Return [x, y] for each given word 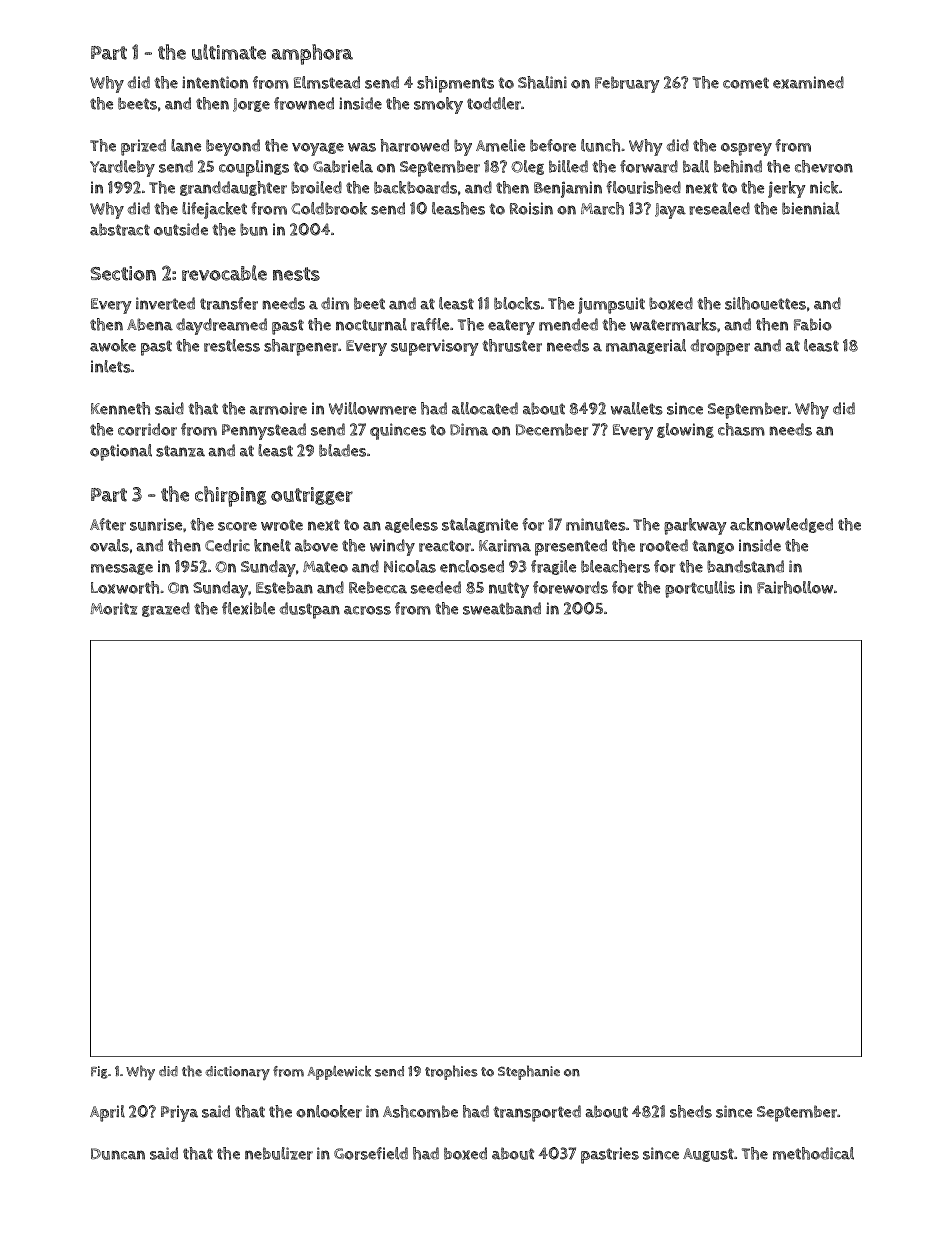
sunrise [156, 524]
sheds [691, 1111]
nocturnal [371, 324]
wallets [637, 408]
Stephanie [529, 1072]
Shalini [542, 82]
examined [808, 82]
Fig [99, 1072]
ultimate [229, 52]
